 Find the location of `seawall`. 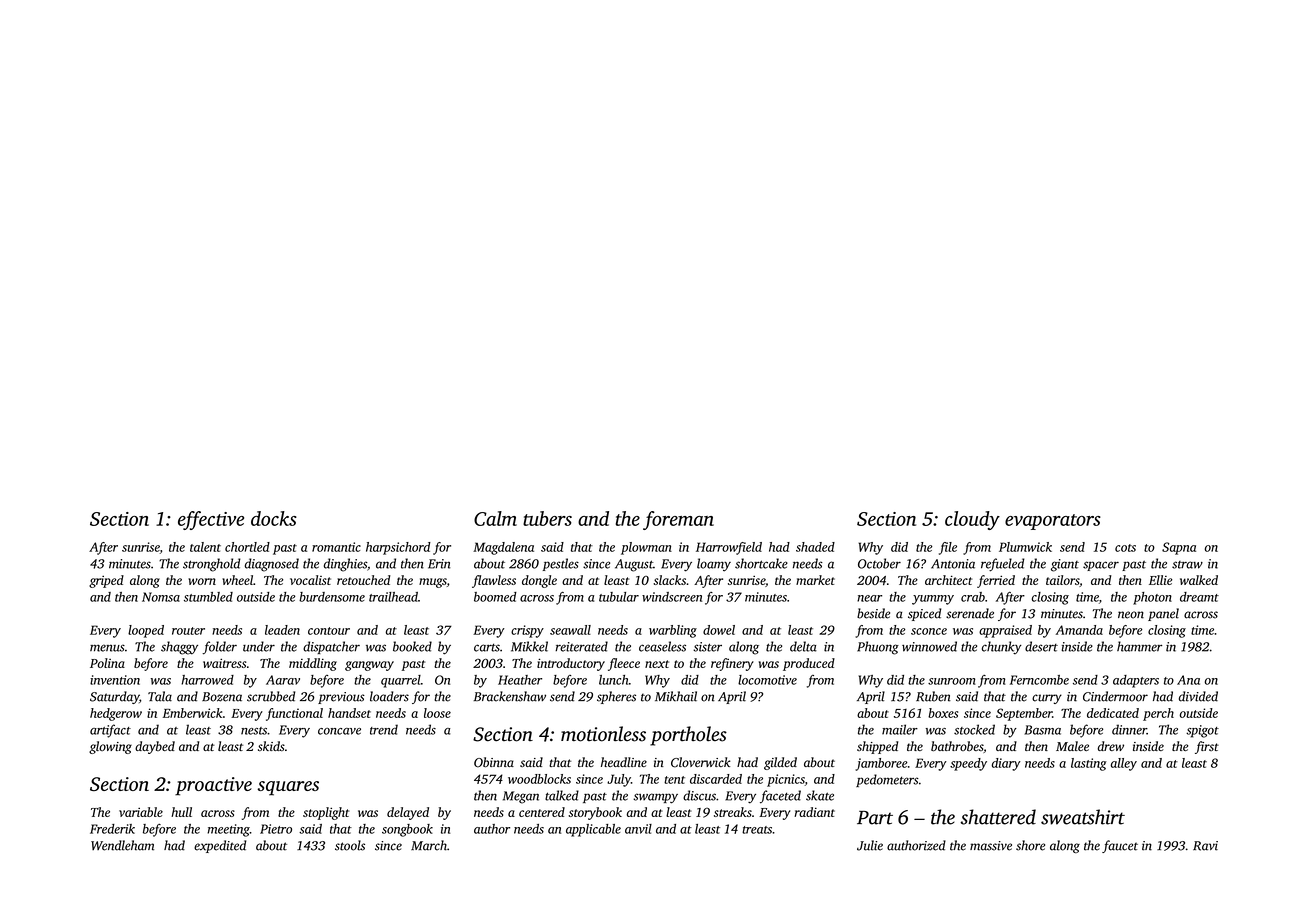

seawall is located at coordinates (570, 630).
